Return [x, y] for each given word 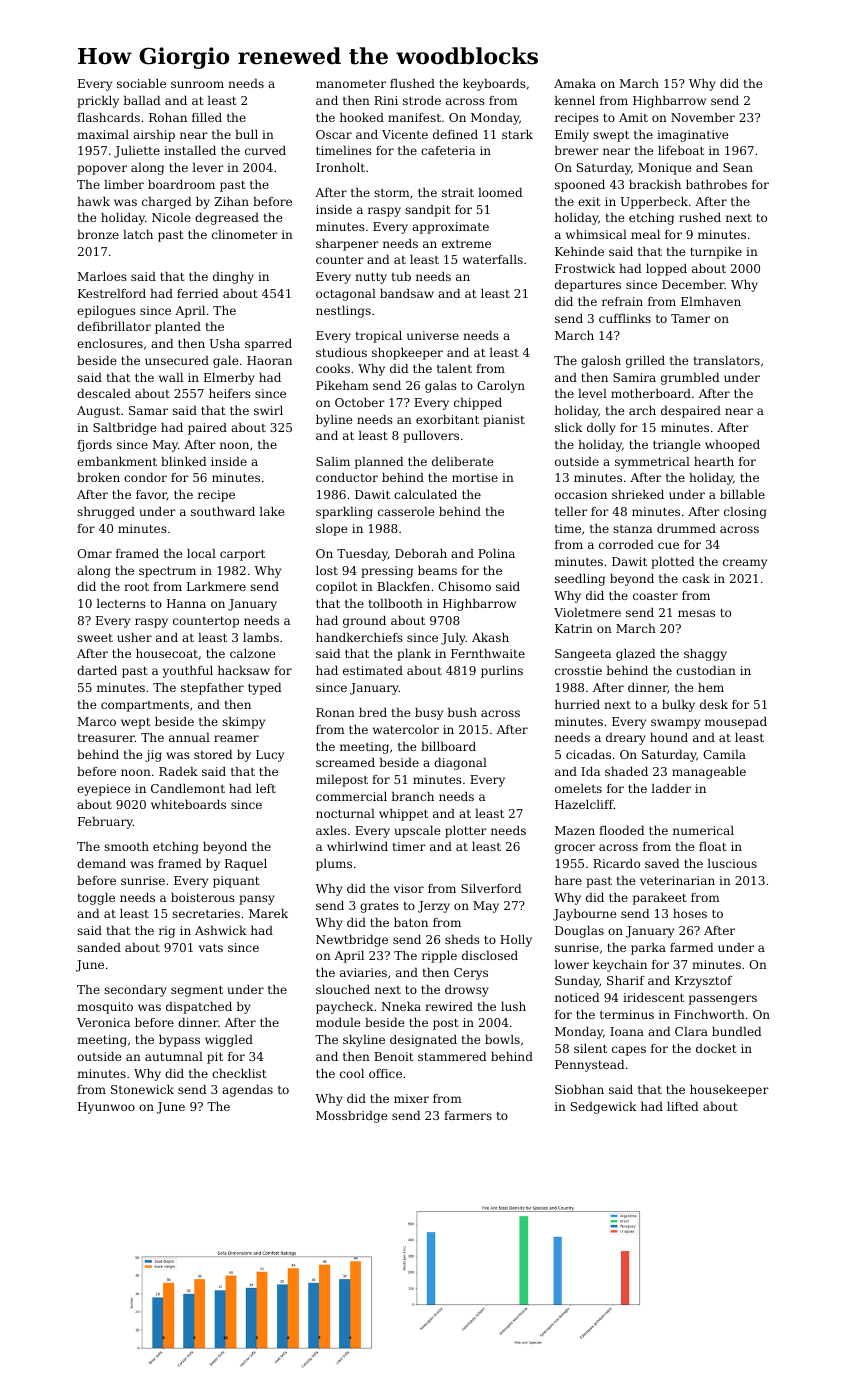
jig [153, 756]
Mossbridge [351, 1117]
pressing [387, 572]
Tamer [690, 318]
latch [138, 234]
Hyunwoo [106, 1108]
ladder [671, 788]
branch [412, 796]
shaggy [705, 655]
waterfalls [493, 259]
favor [151, 495]
